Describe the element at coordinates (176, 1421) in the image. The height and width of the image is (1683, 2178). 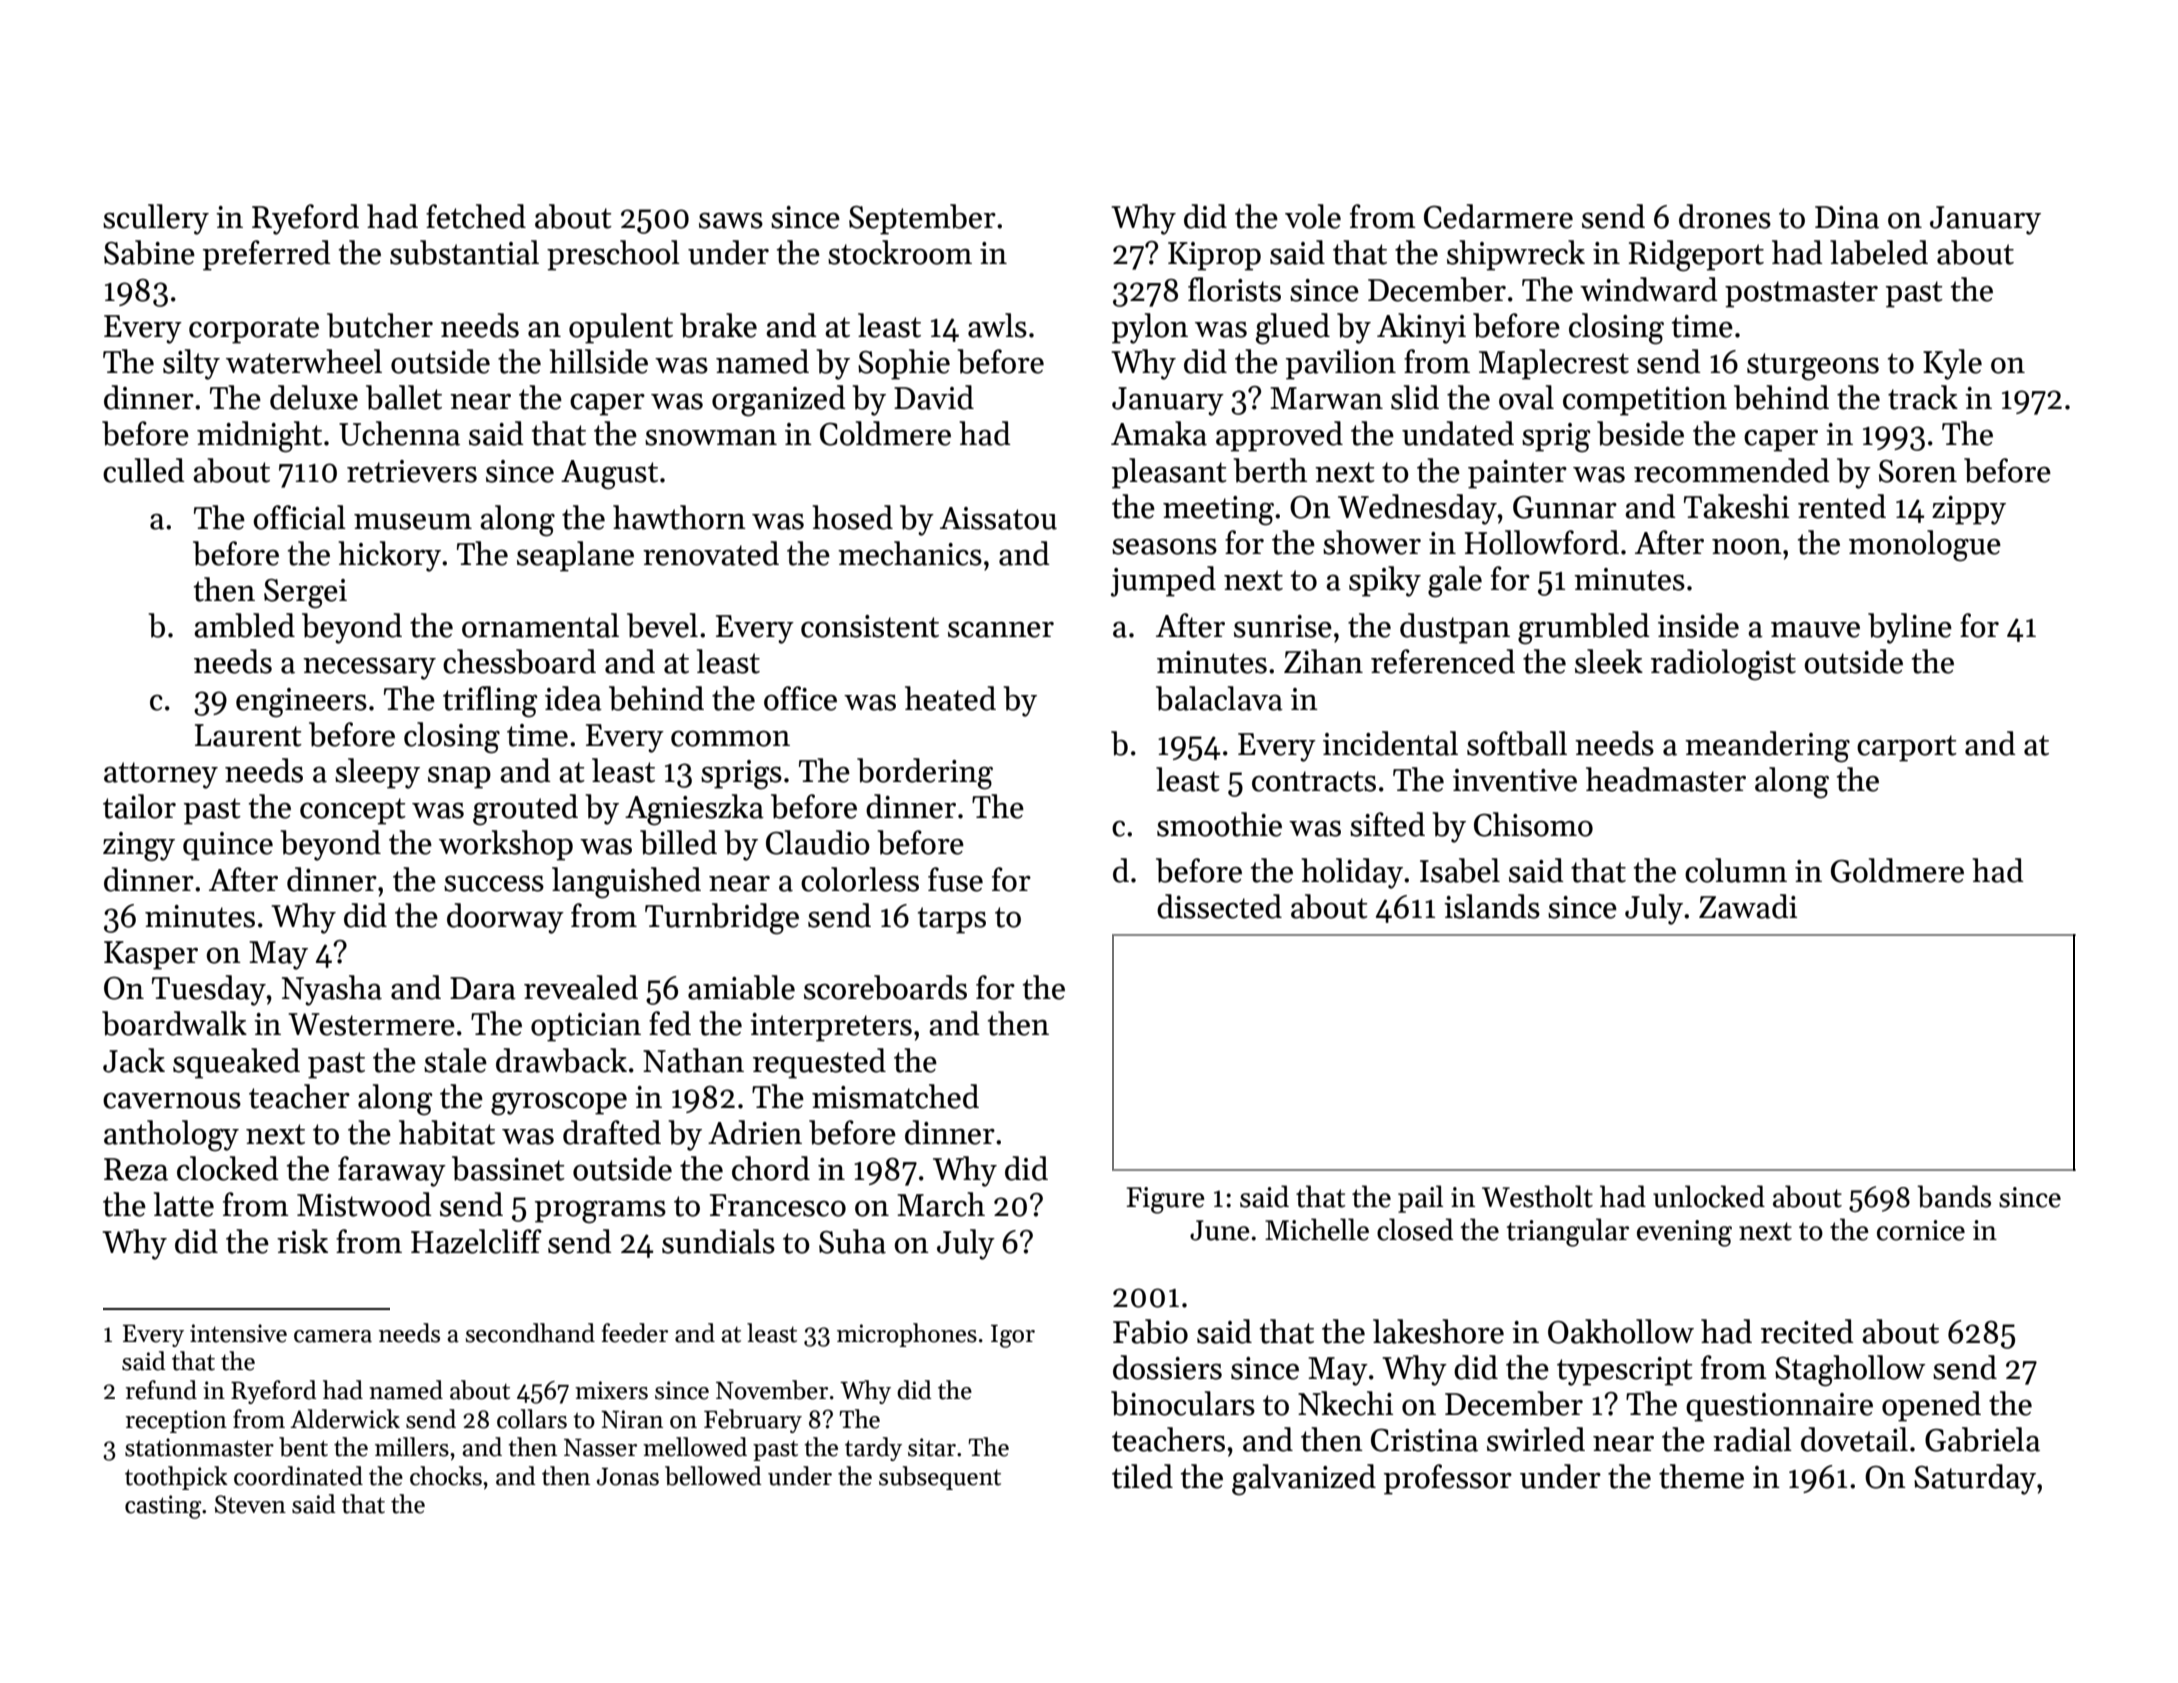
I see `reception` at that location.
